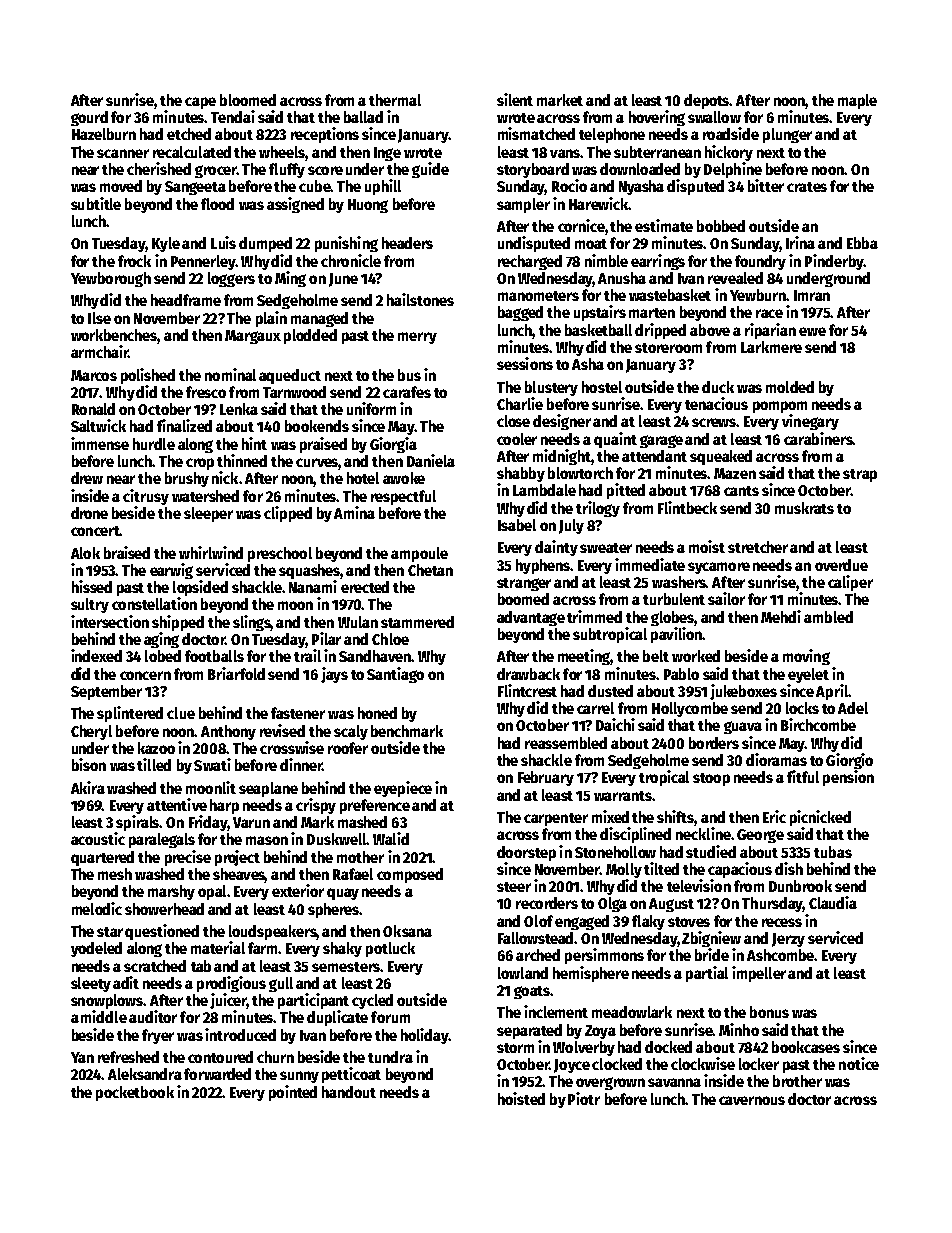 Image resolution: width=952 pixels, height=1233 pixels. I want to click on depots, so click(707, 101).
